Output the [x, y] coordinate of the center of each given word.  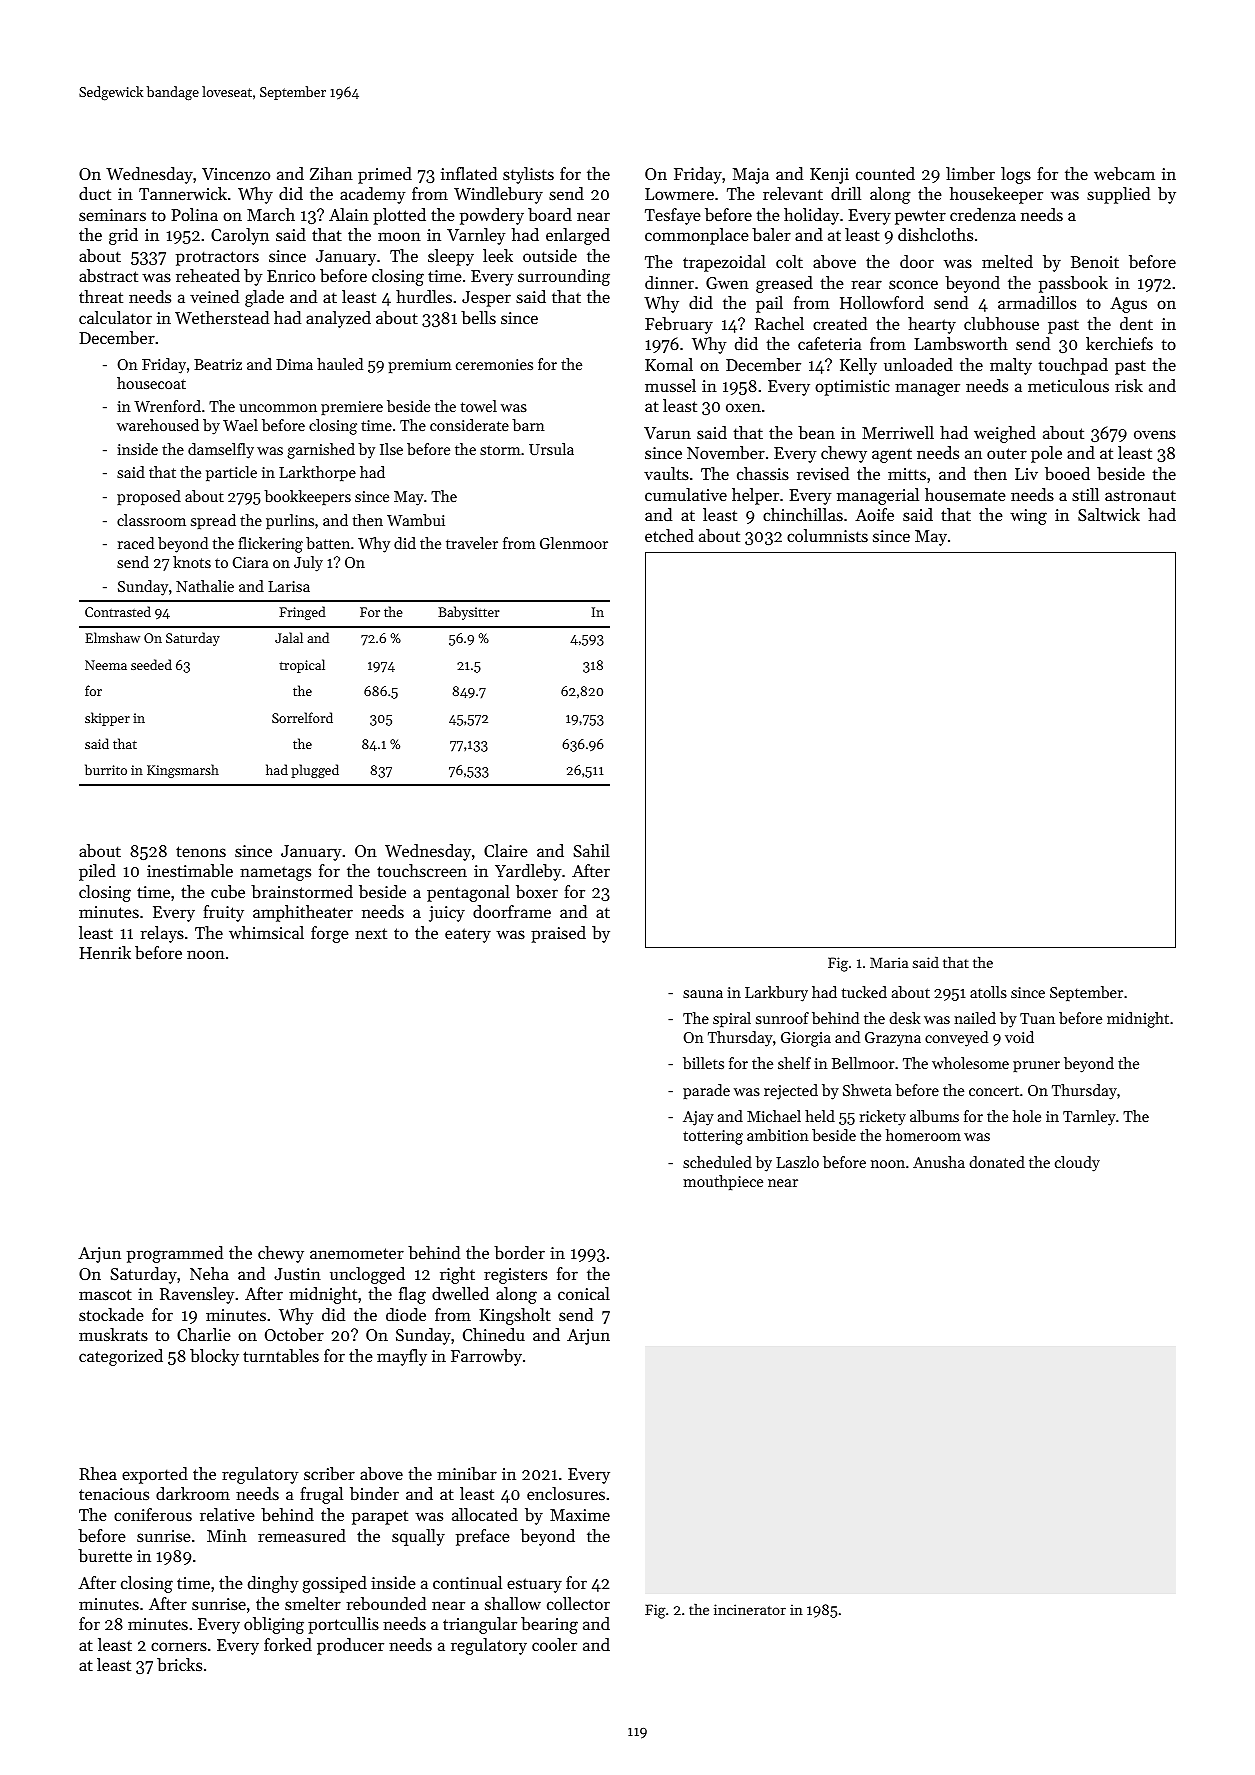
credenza [983, 214]
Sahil [591, 850]
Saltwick [1109, 514]
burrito [106, 769]
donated [997, 1162]
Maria [889, 962]
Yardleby [528, 872]
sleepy [451, 257]
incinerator [750, 1609]
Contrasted [118, 611]
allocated [485, 1514]
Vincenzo [236, 174]
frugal [321, 1495]
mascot [105, 1294]
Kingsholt [515, 1316]
